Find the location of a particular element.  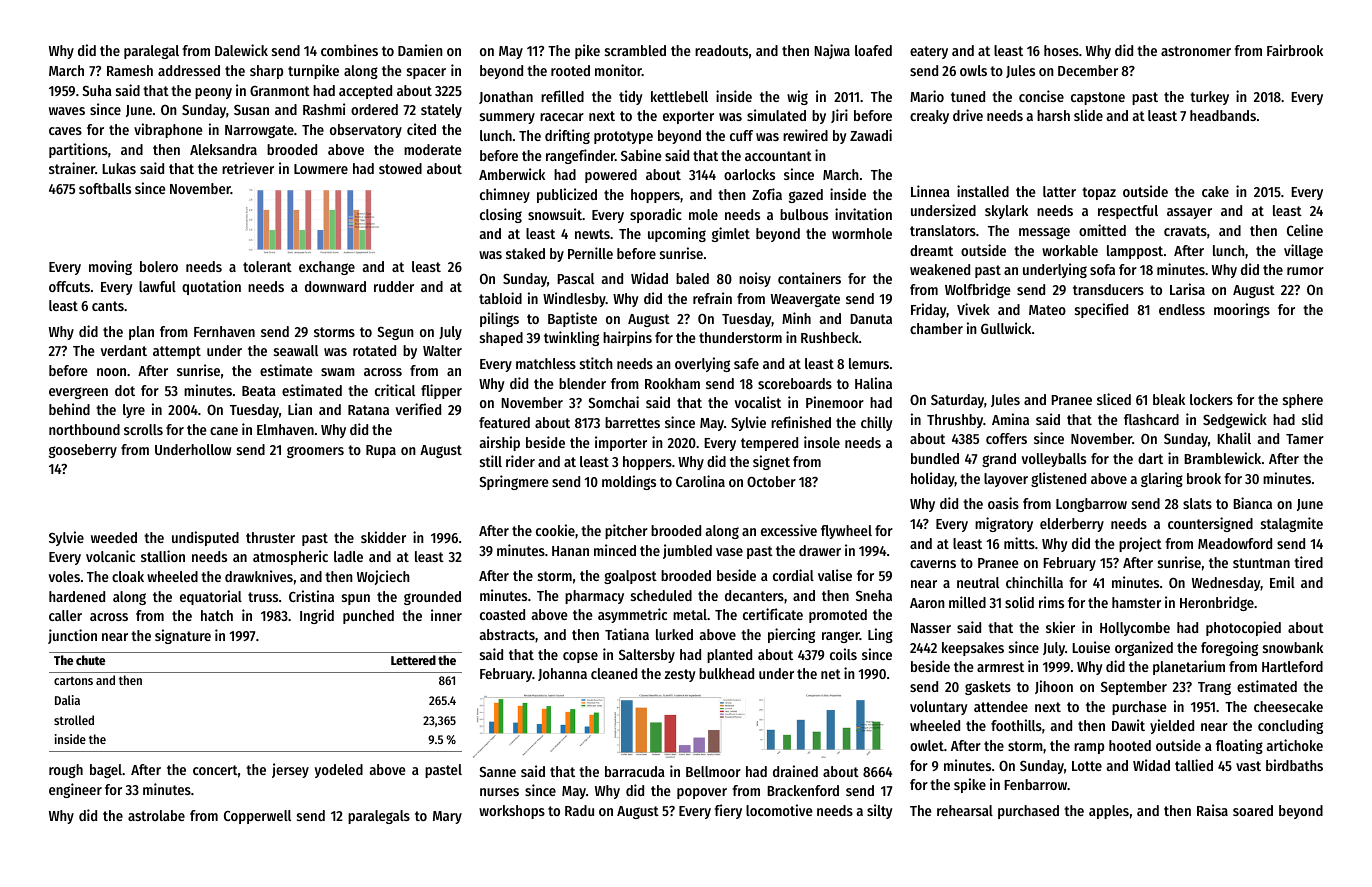

Rupa is located at coordinates (381, 451).
